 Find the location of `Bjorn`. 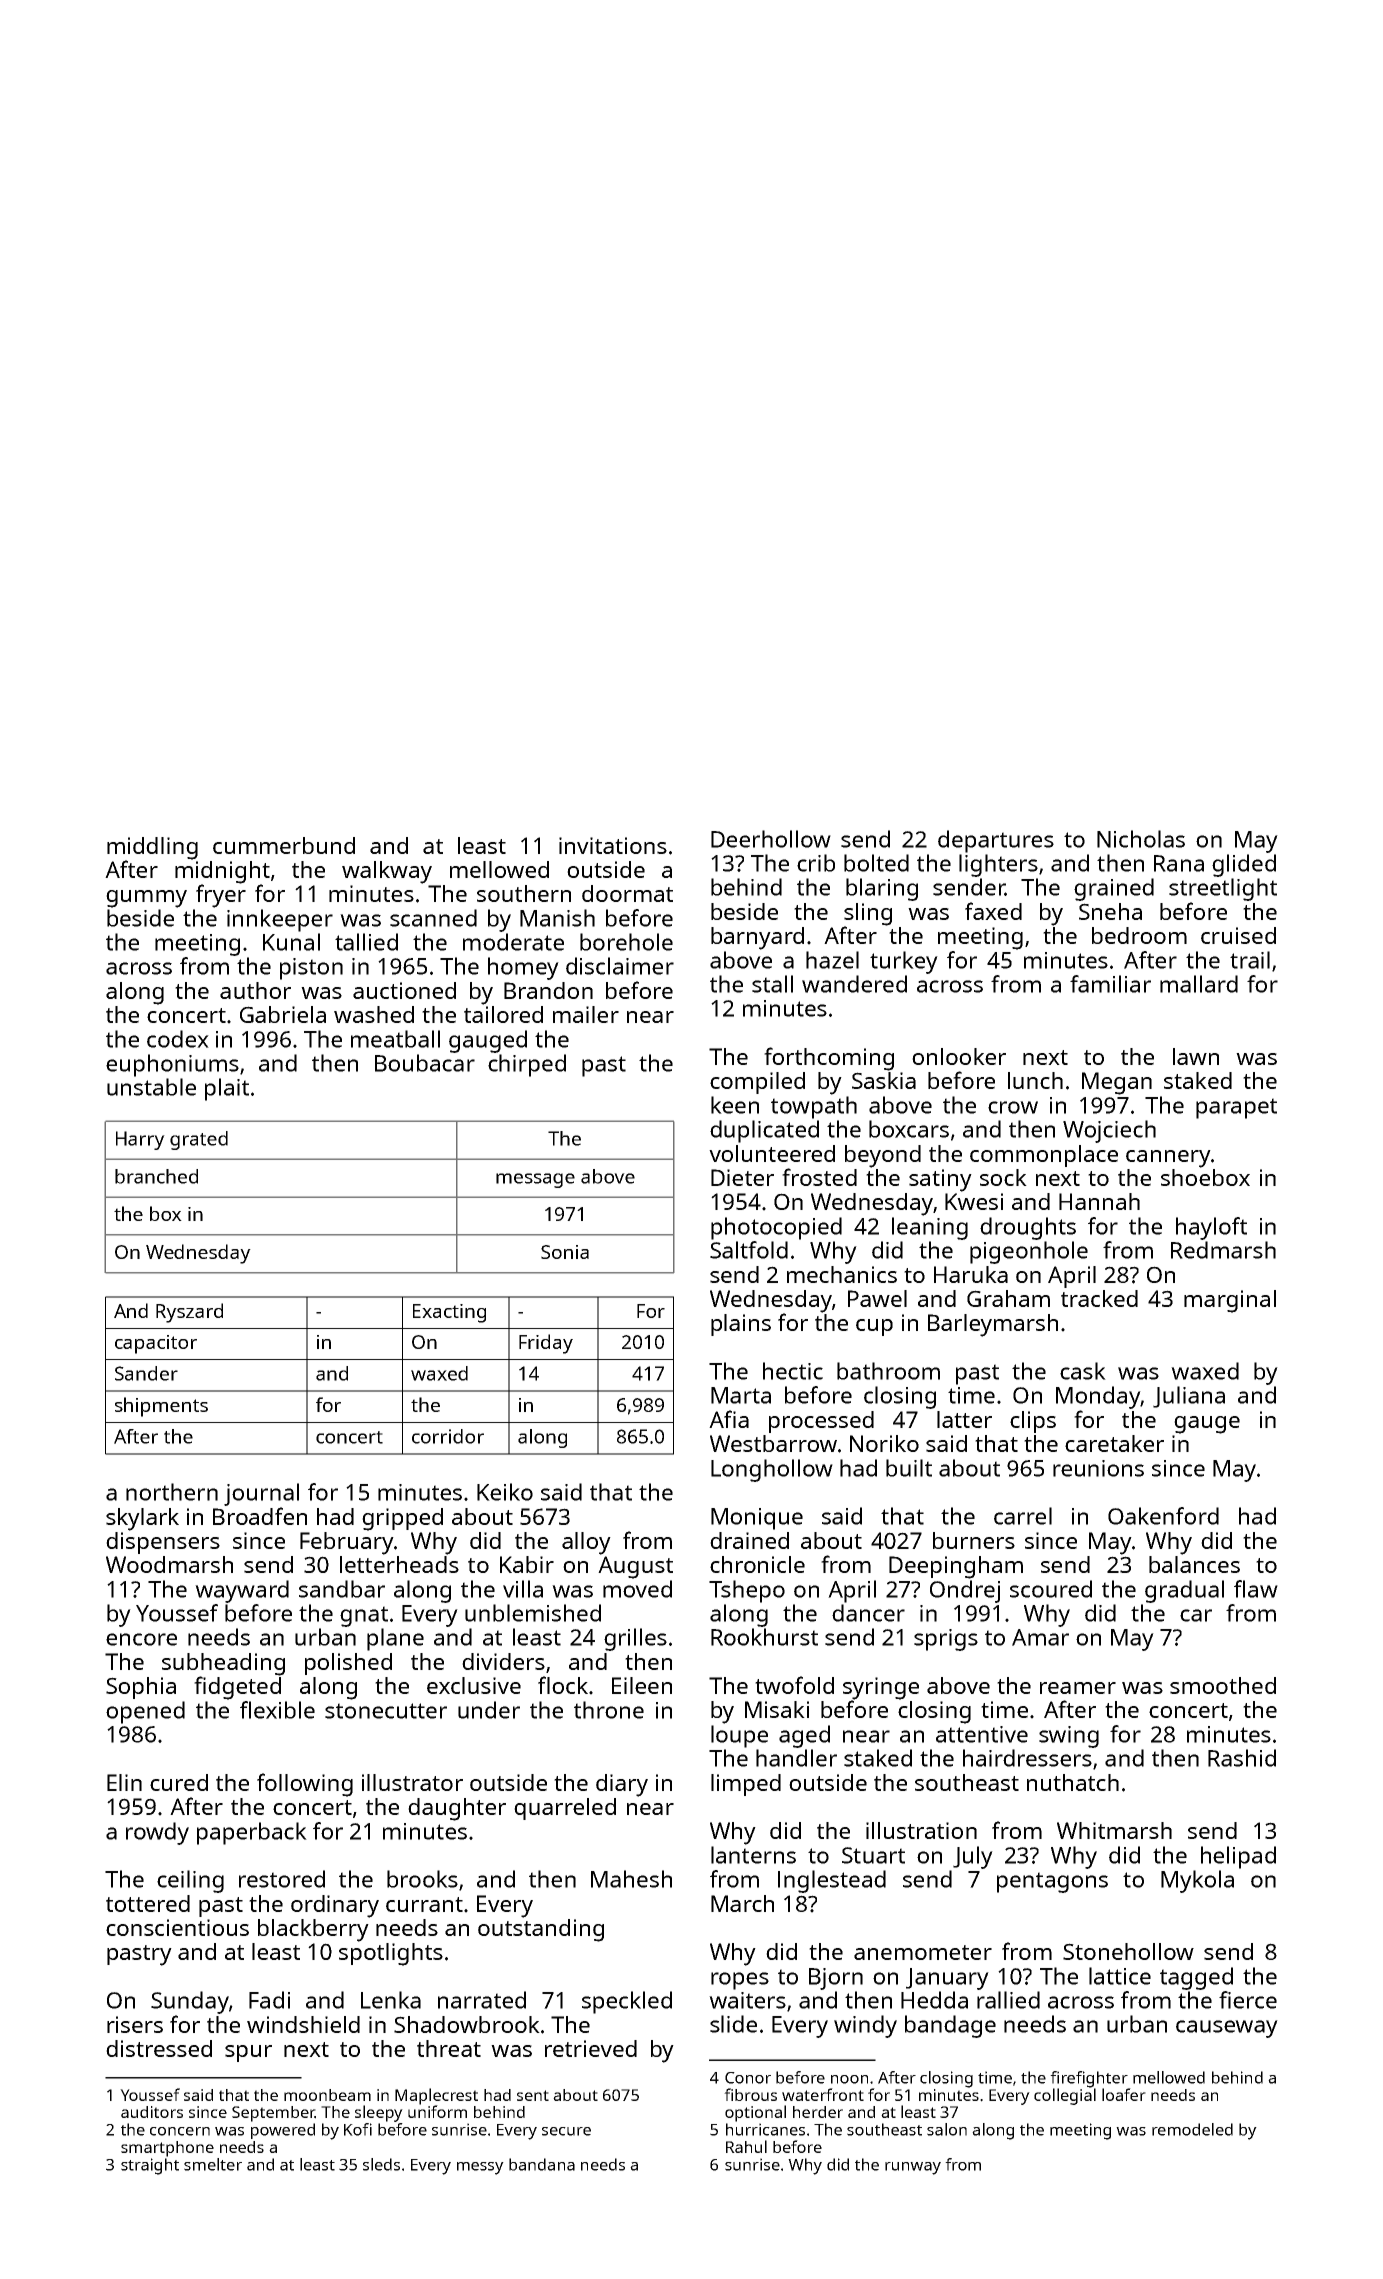

Bjorn is located at coordinates (836, 1979).
